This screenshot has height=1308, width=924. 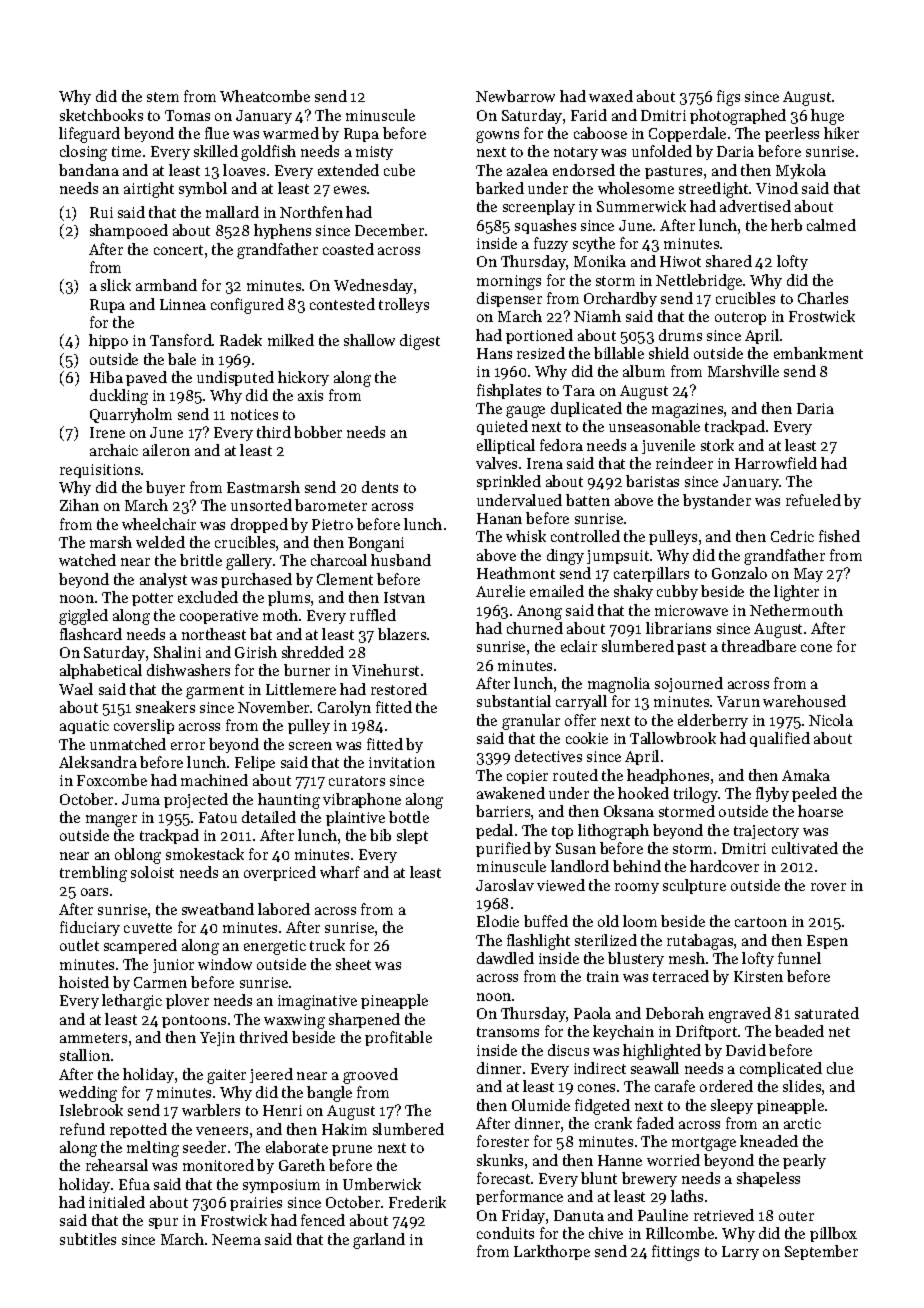 What do you see at coordinates (194, 1021) in the screenshot?
I see `pontoons` at bounding box center [194, 1021].
